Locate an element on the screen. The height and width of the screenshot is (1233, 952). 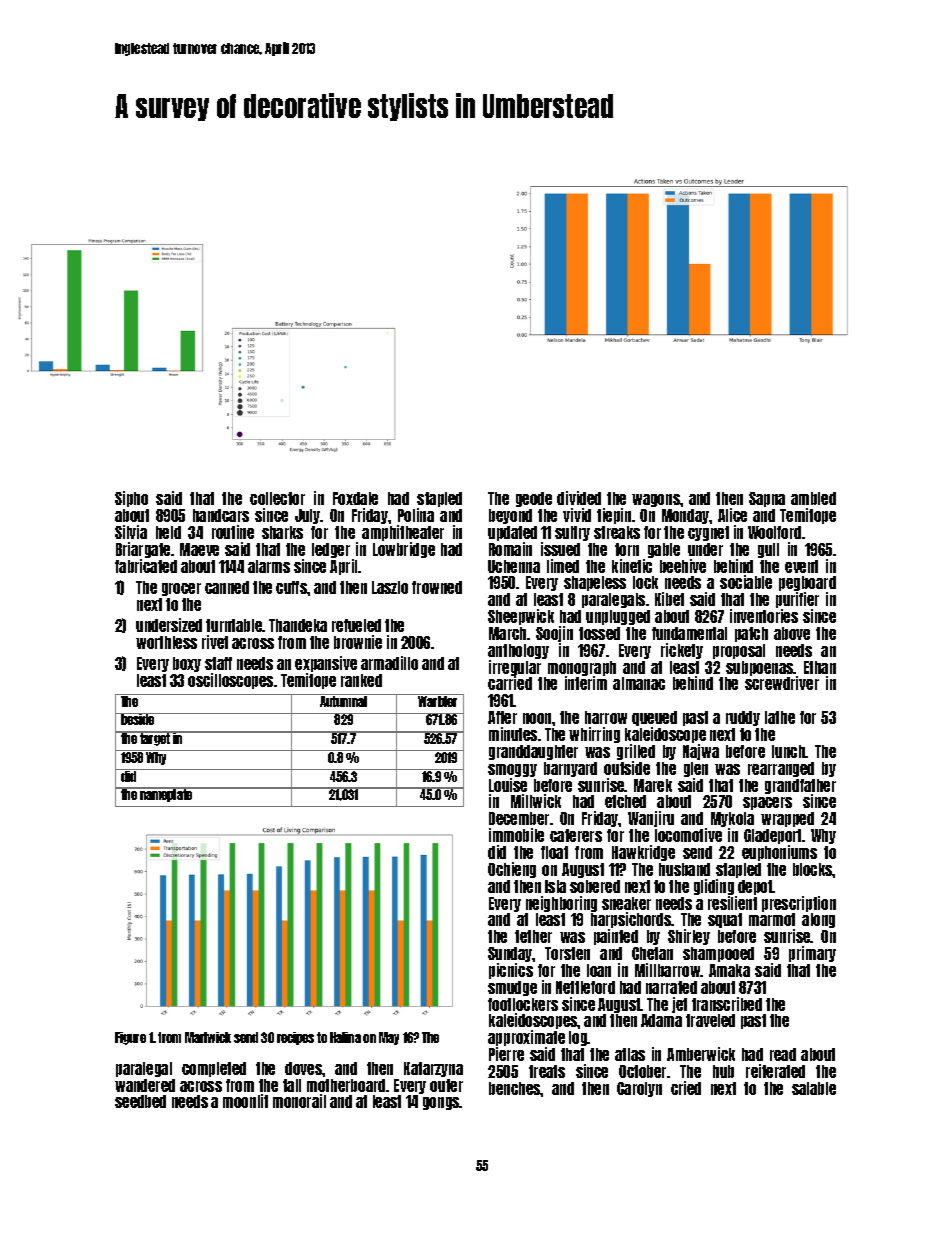
seedbed is located at coordinates (140, 1101).
